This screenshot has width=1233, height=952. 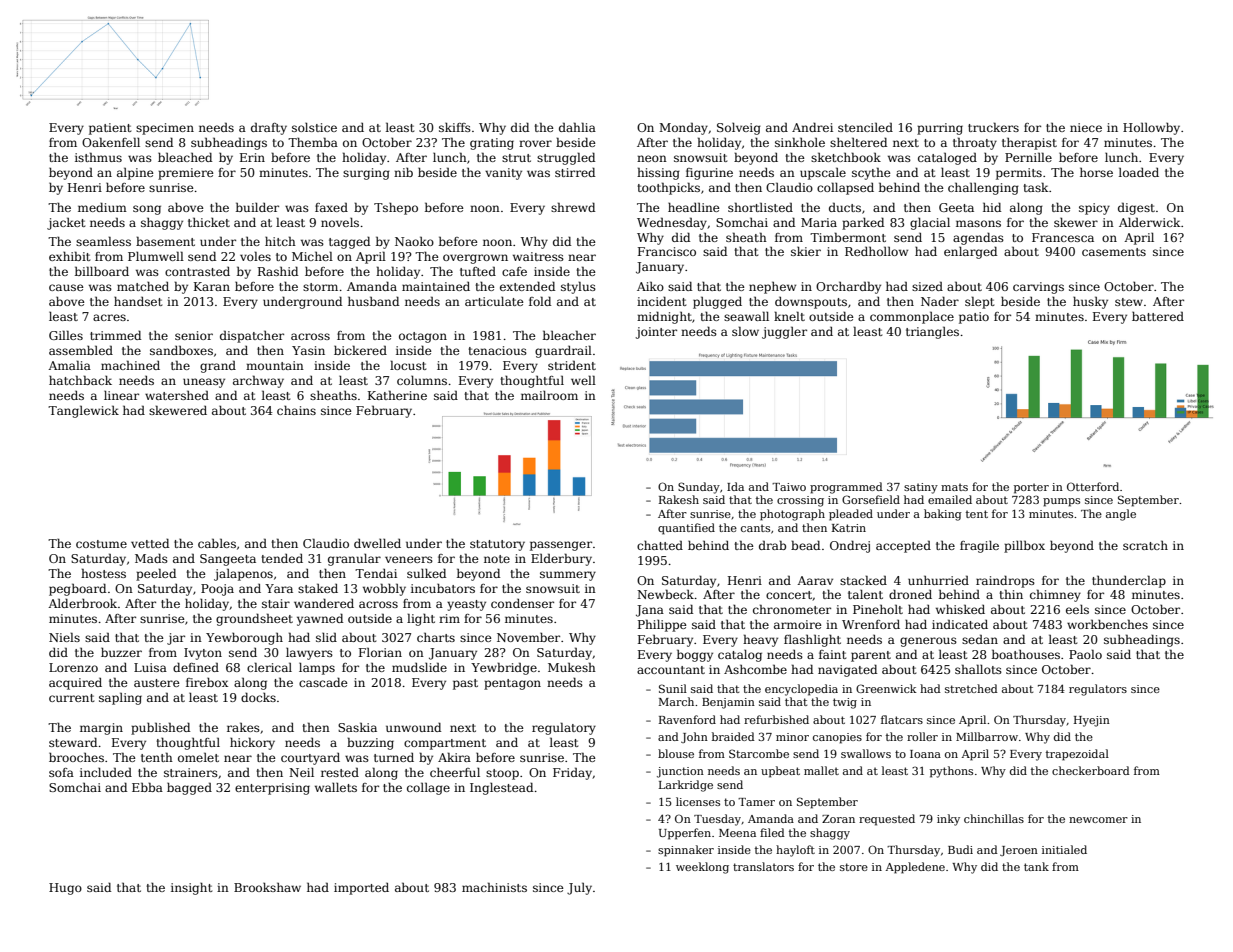 What do you see at coordinates (1019, 174) in the screenshot?
I see `permits` at bounding box center [1019, 174].
